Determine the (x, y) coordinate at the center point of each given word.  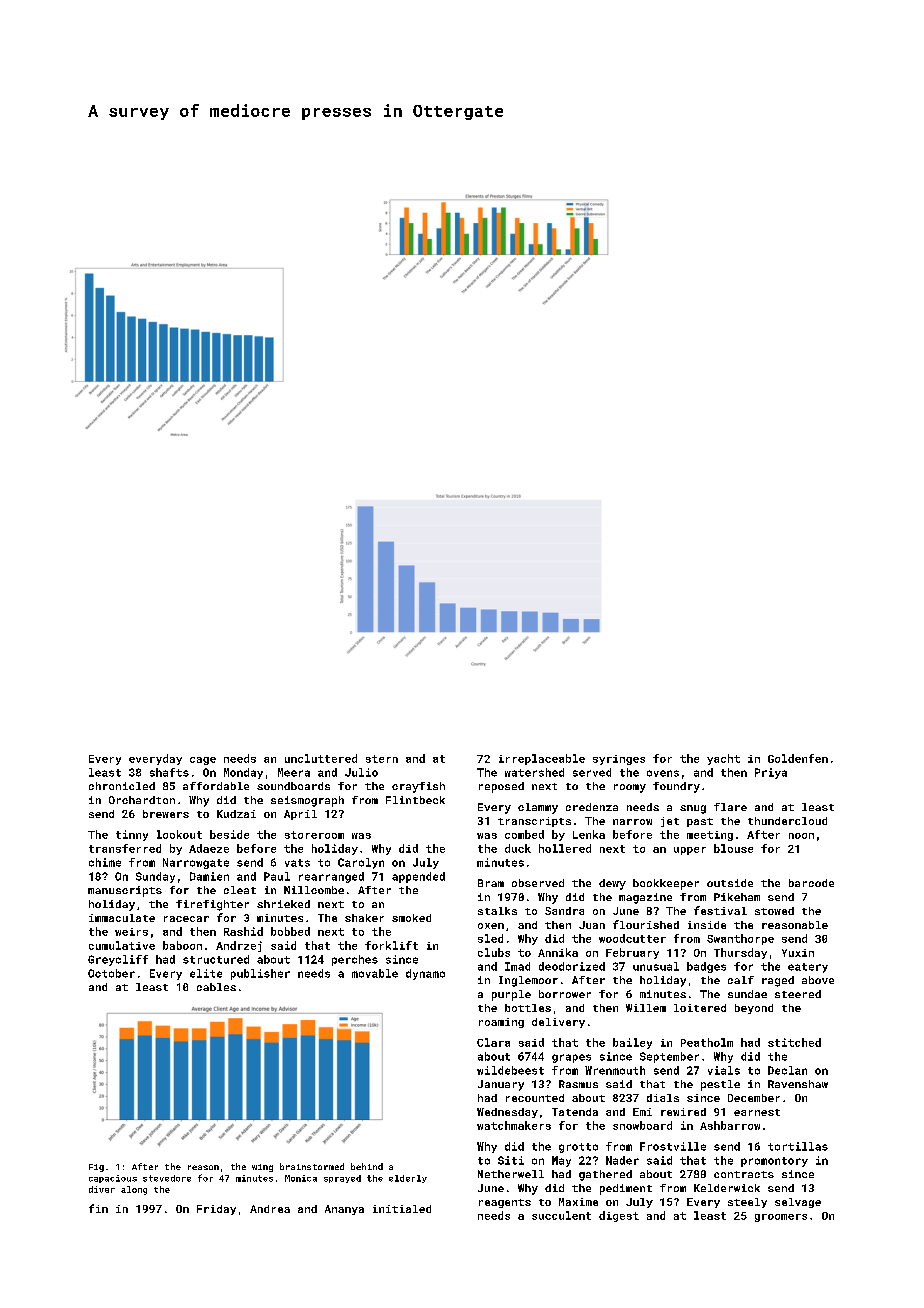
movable (375, 973)
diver (102, 1189)
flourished (646, 924)
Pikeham (737, 897)
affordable (216, 786)
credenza (592, 807)
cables (216, 987)
